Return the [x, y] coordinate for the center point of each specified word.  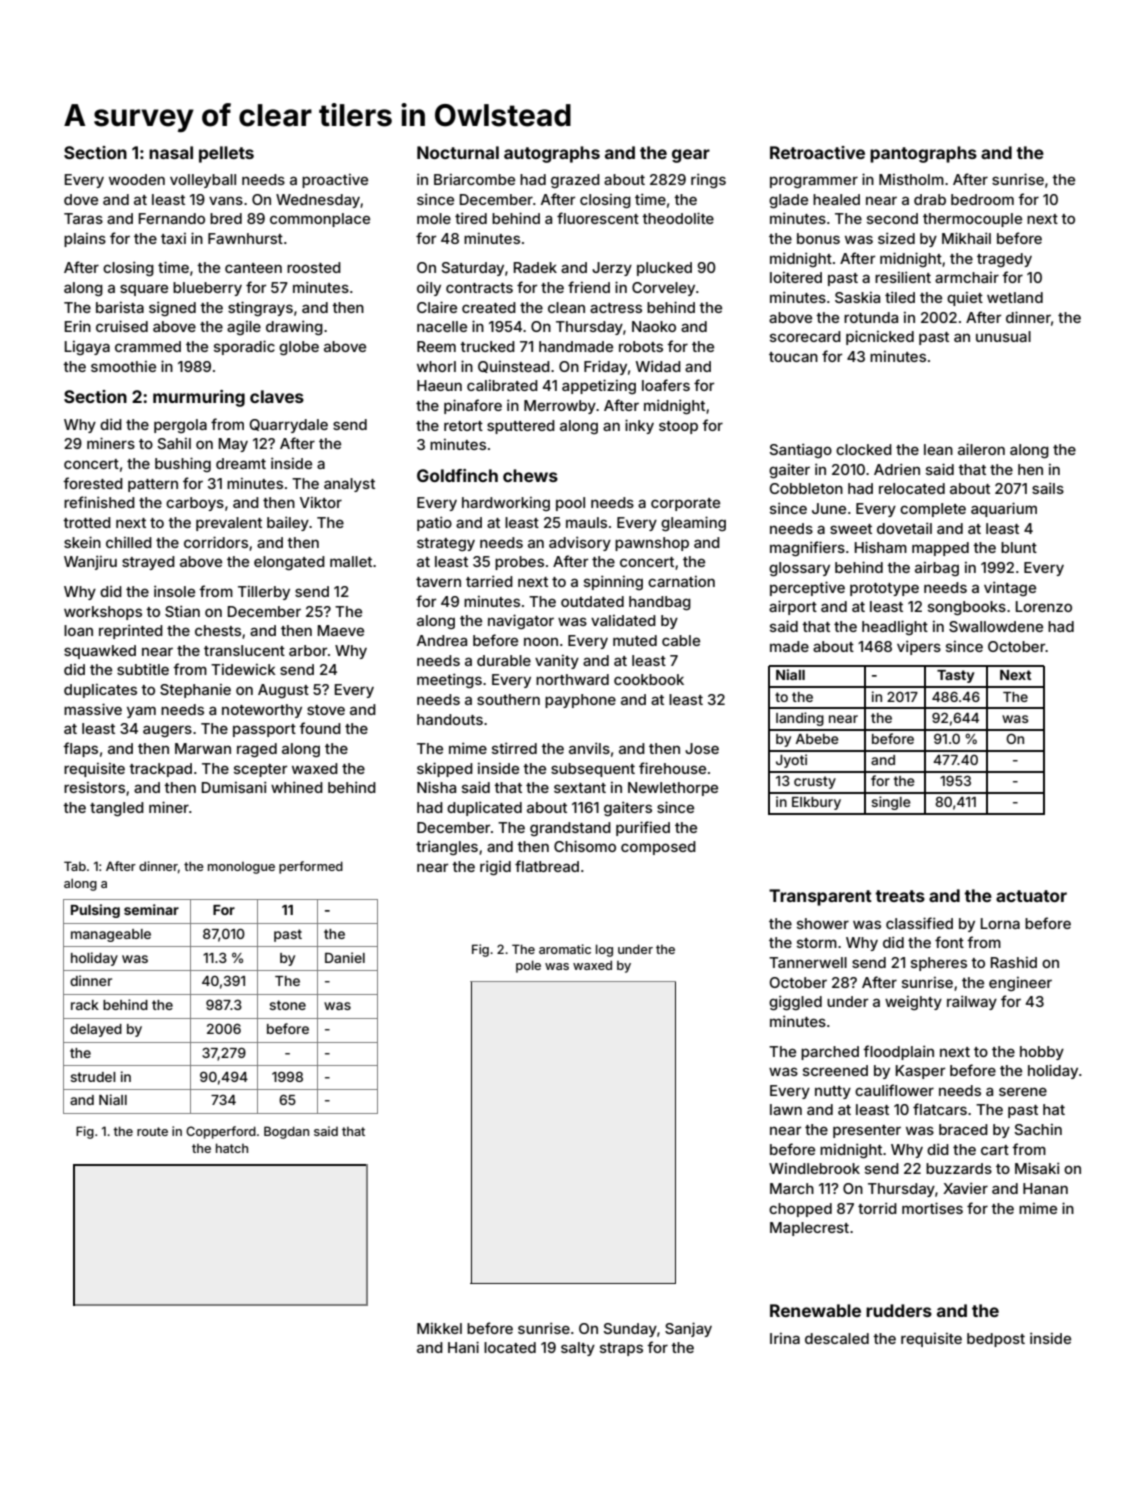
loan [78, 630]
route [152, 1131]
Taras [83, 218]
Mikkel [439, 1328]
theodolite [678, 218]
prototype [884, 589]
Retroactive [817, 152]
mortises [932, 1208]
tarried [489, 581]
